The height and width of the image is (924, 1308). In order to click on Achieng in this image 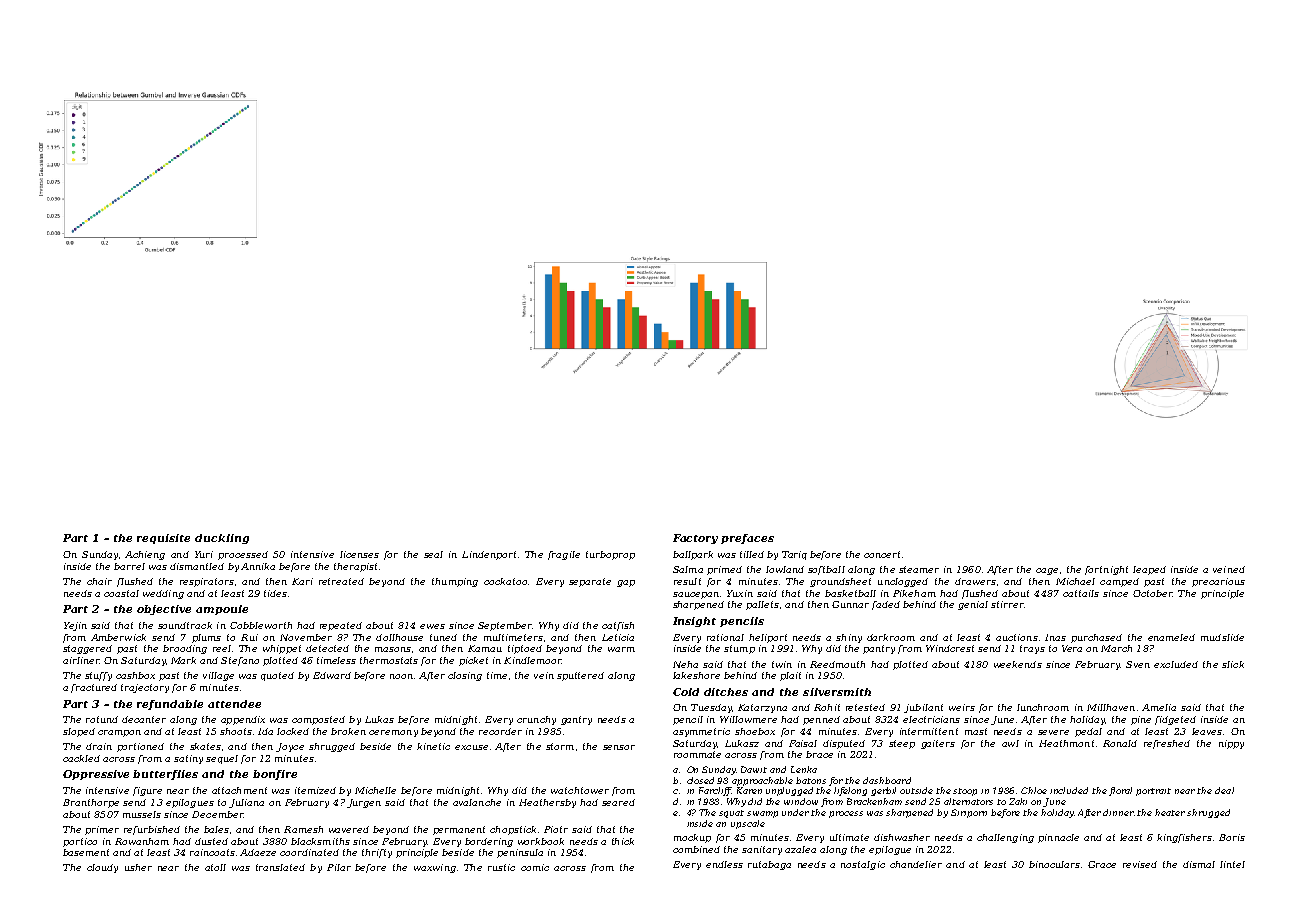, I will do `click(145, 555)`.
